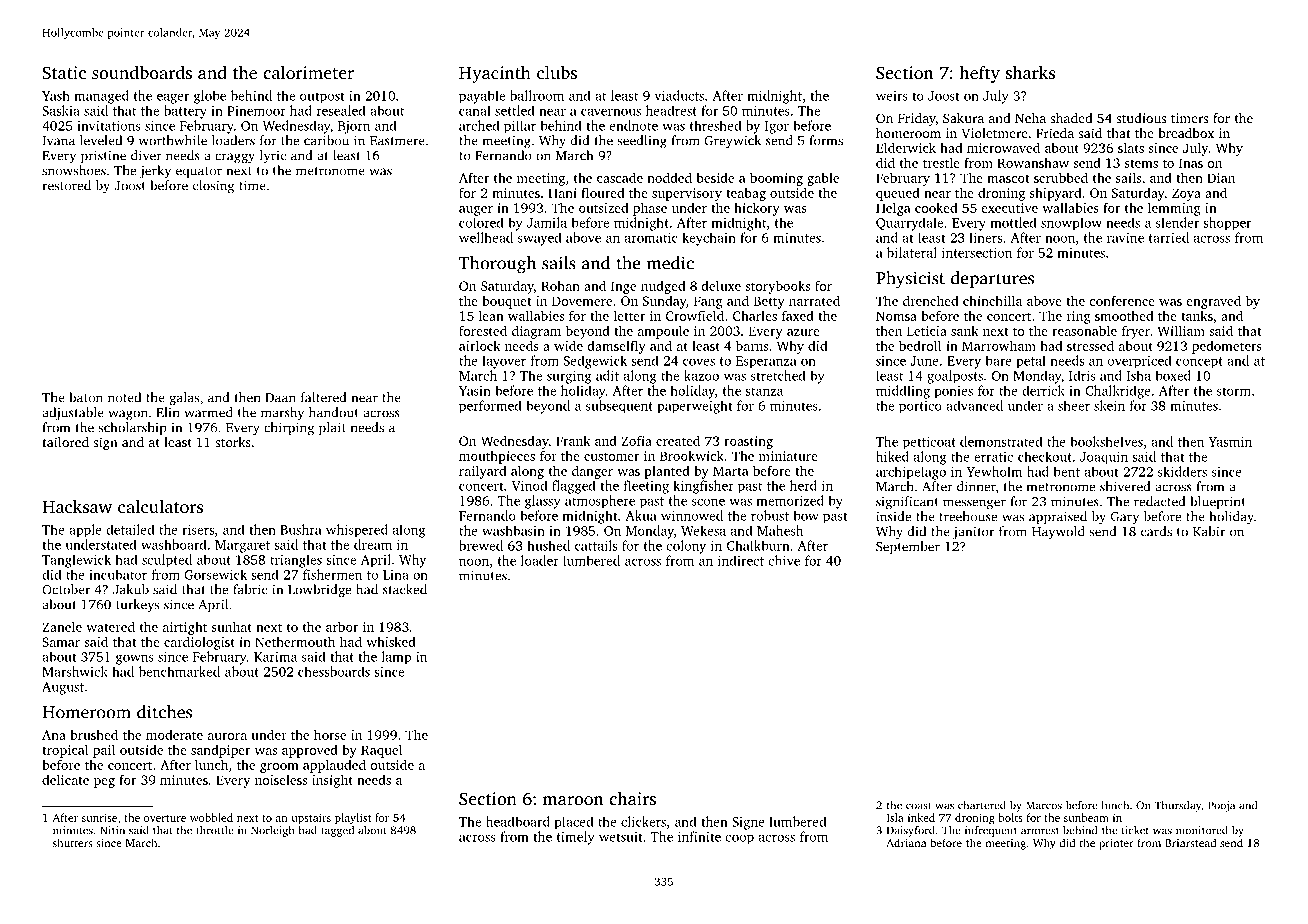  I want to click on inside, so click(893, 516).
